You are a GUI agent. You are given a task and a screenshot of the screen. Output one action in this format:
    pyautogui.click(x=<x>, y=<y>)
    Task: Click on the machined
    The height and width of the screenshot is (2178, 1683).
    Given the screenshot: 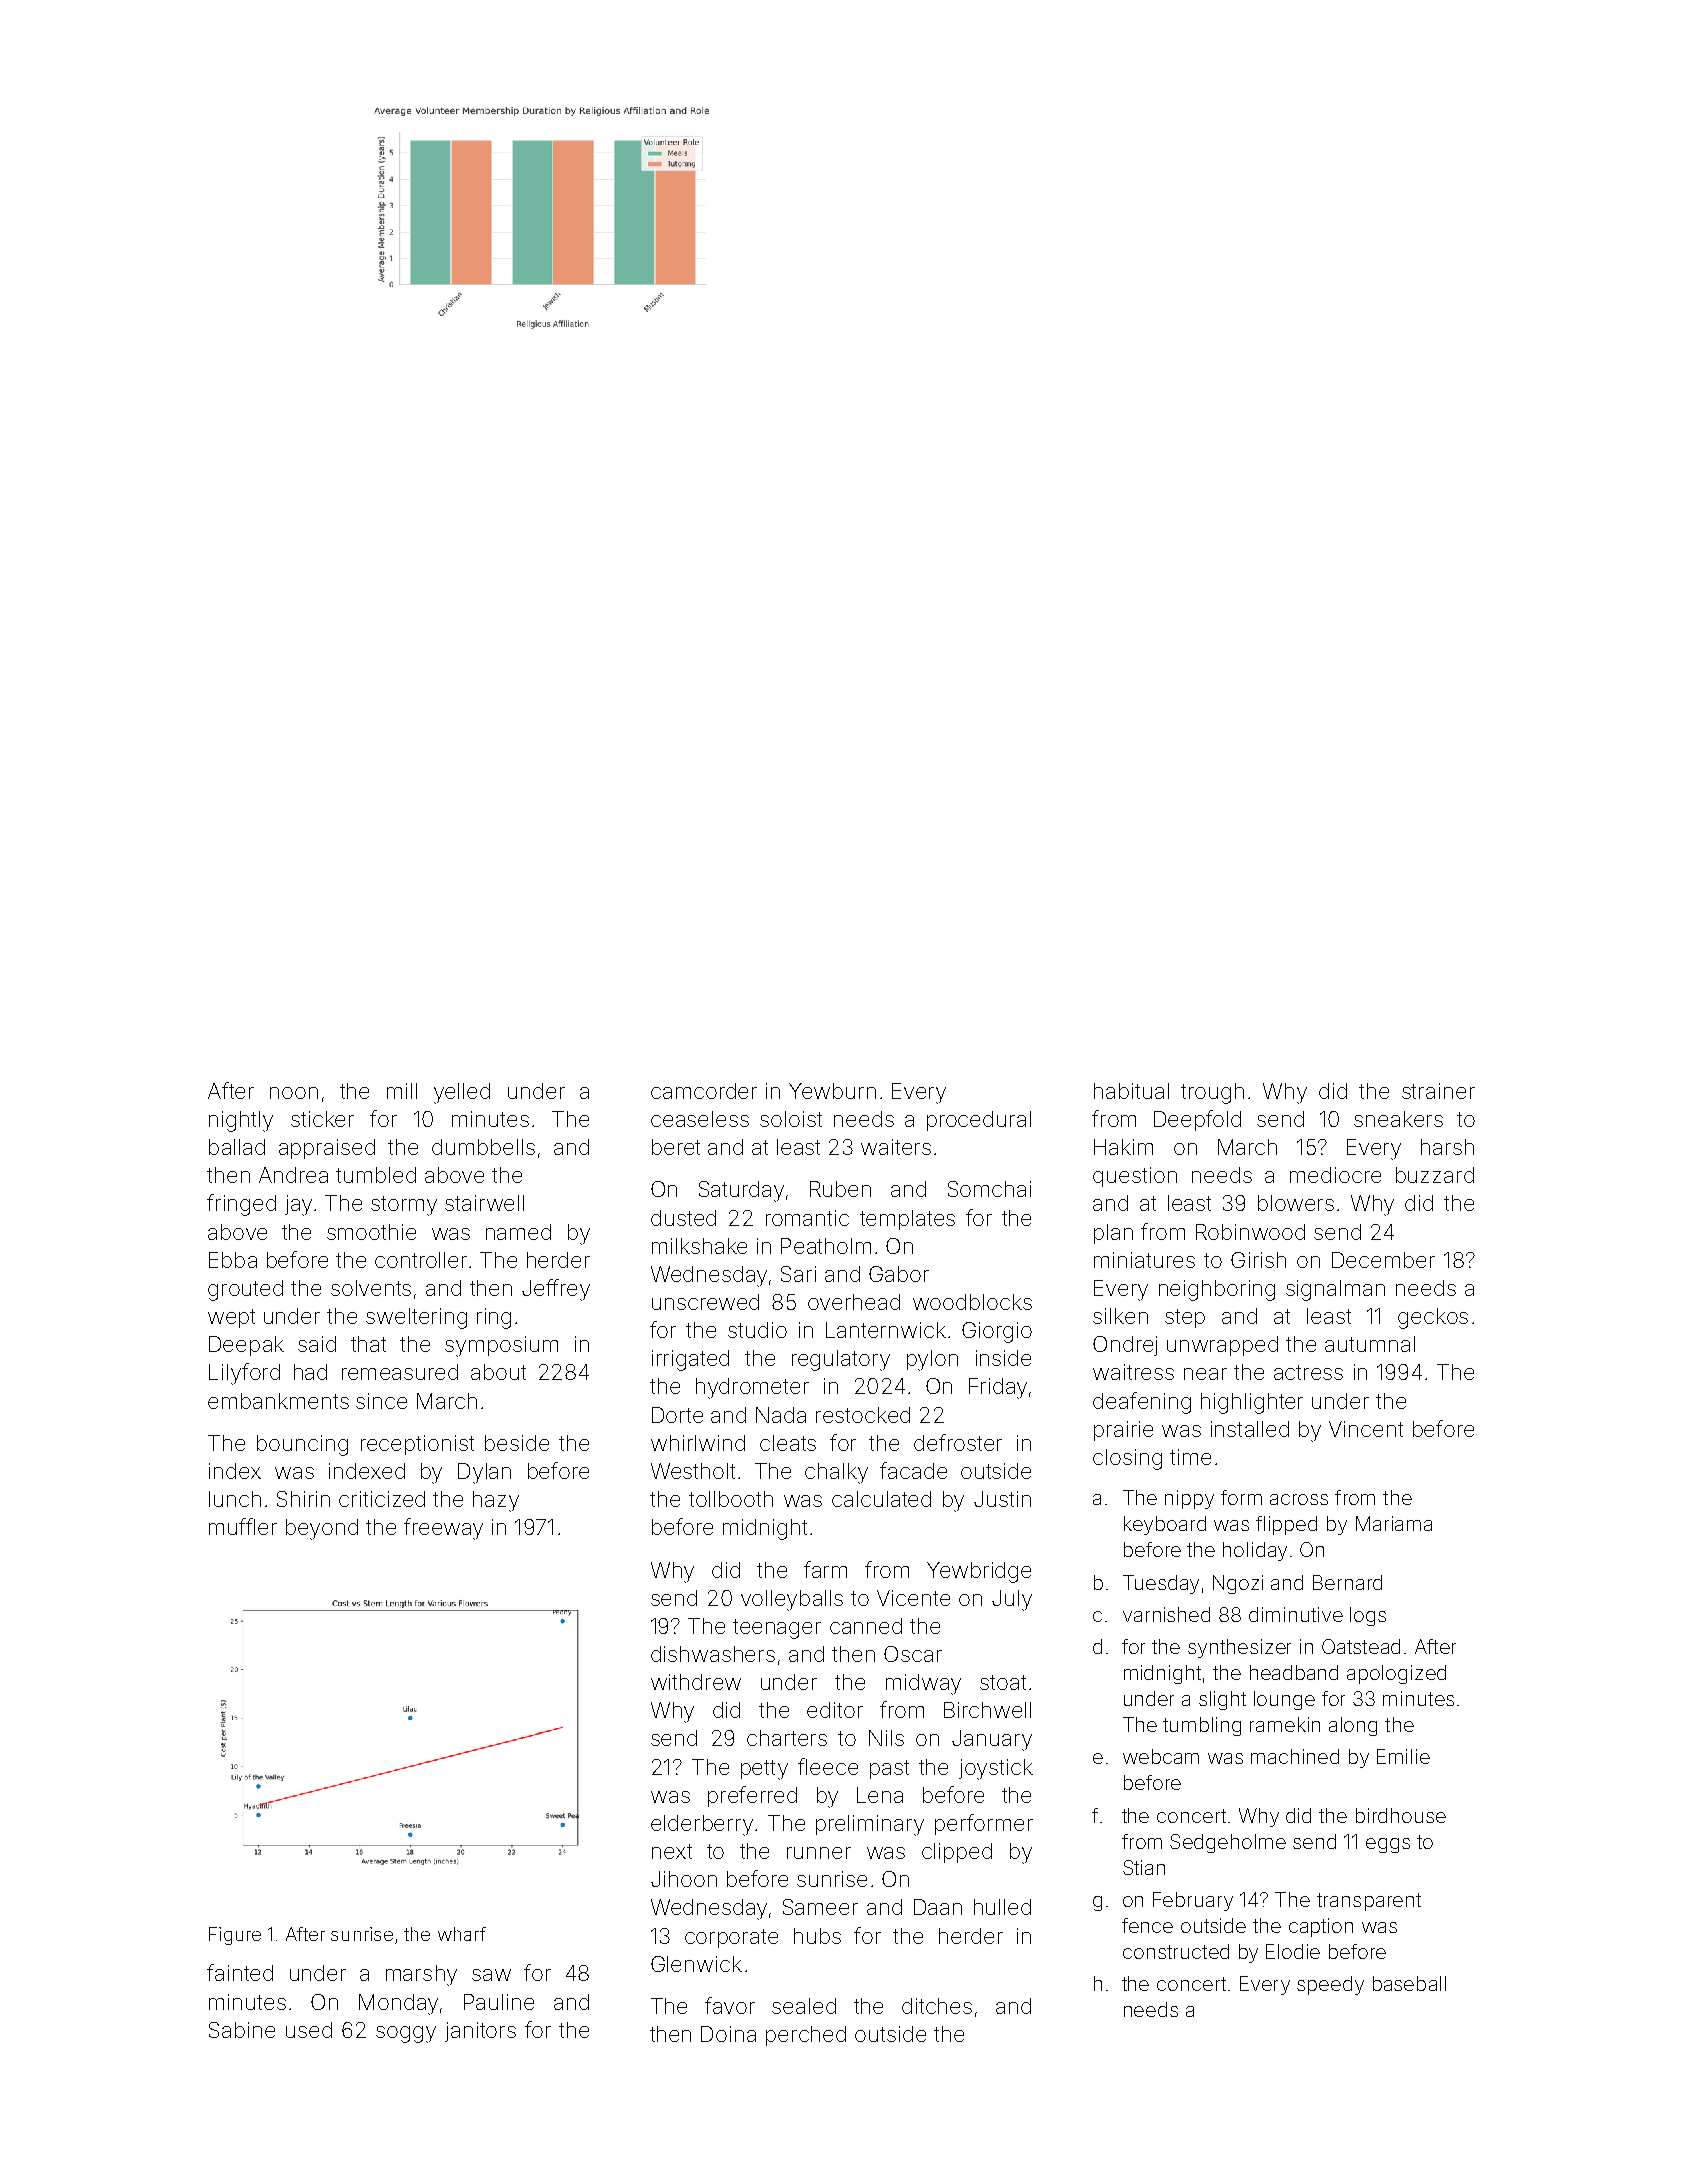 What is the action you would take?
    pyautogui.click(x=1295, y=1756)
